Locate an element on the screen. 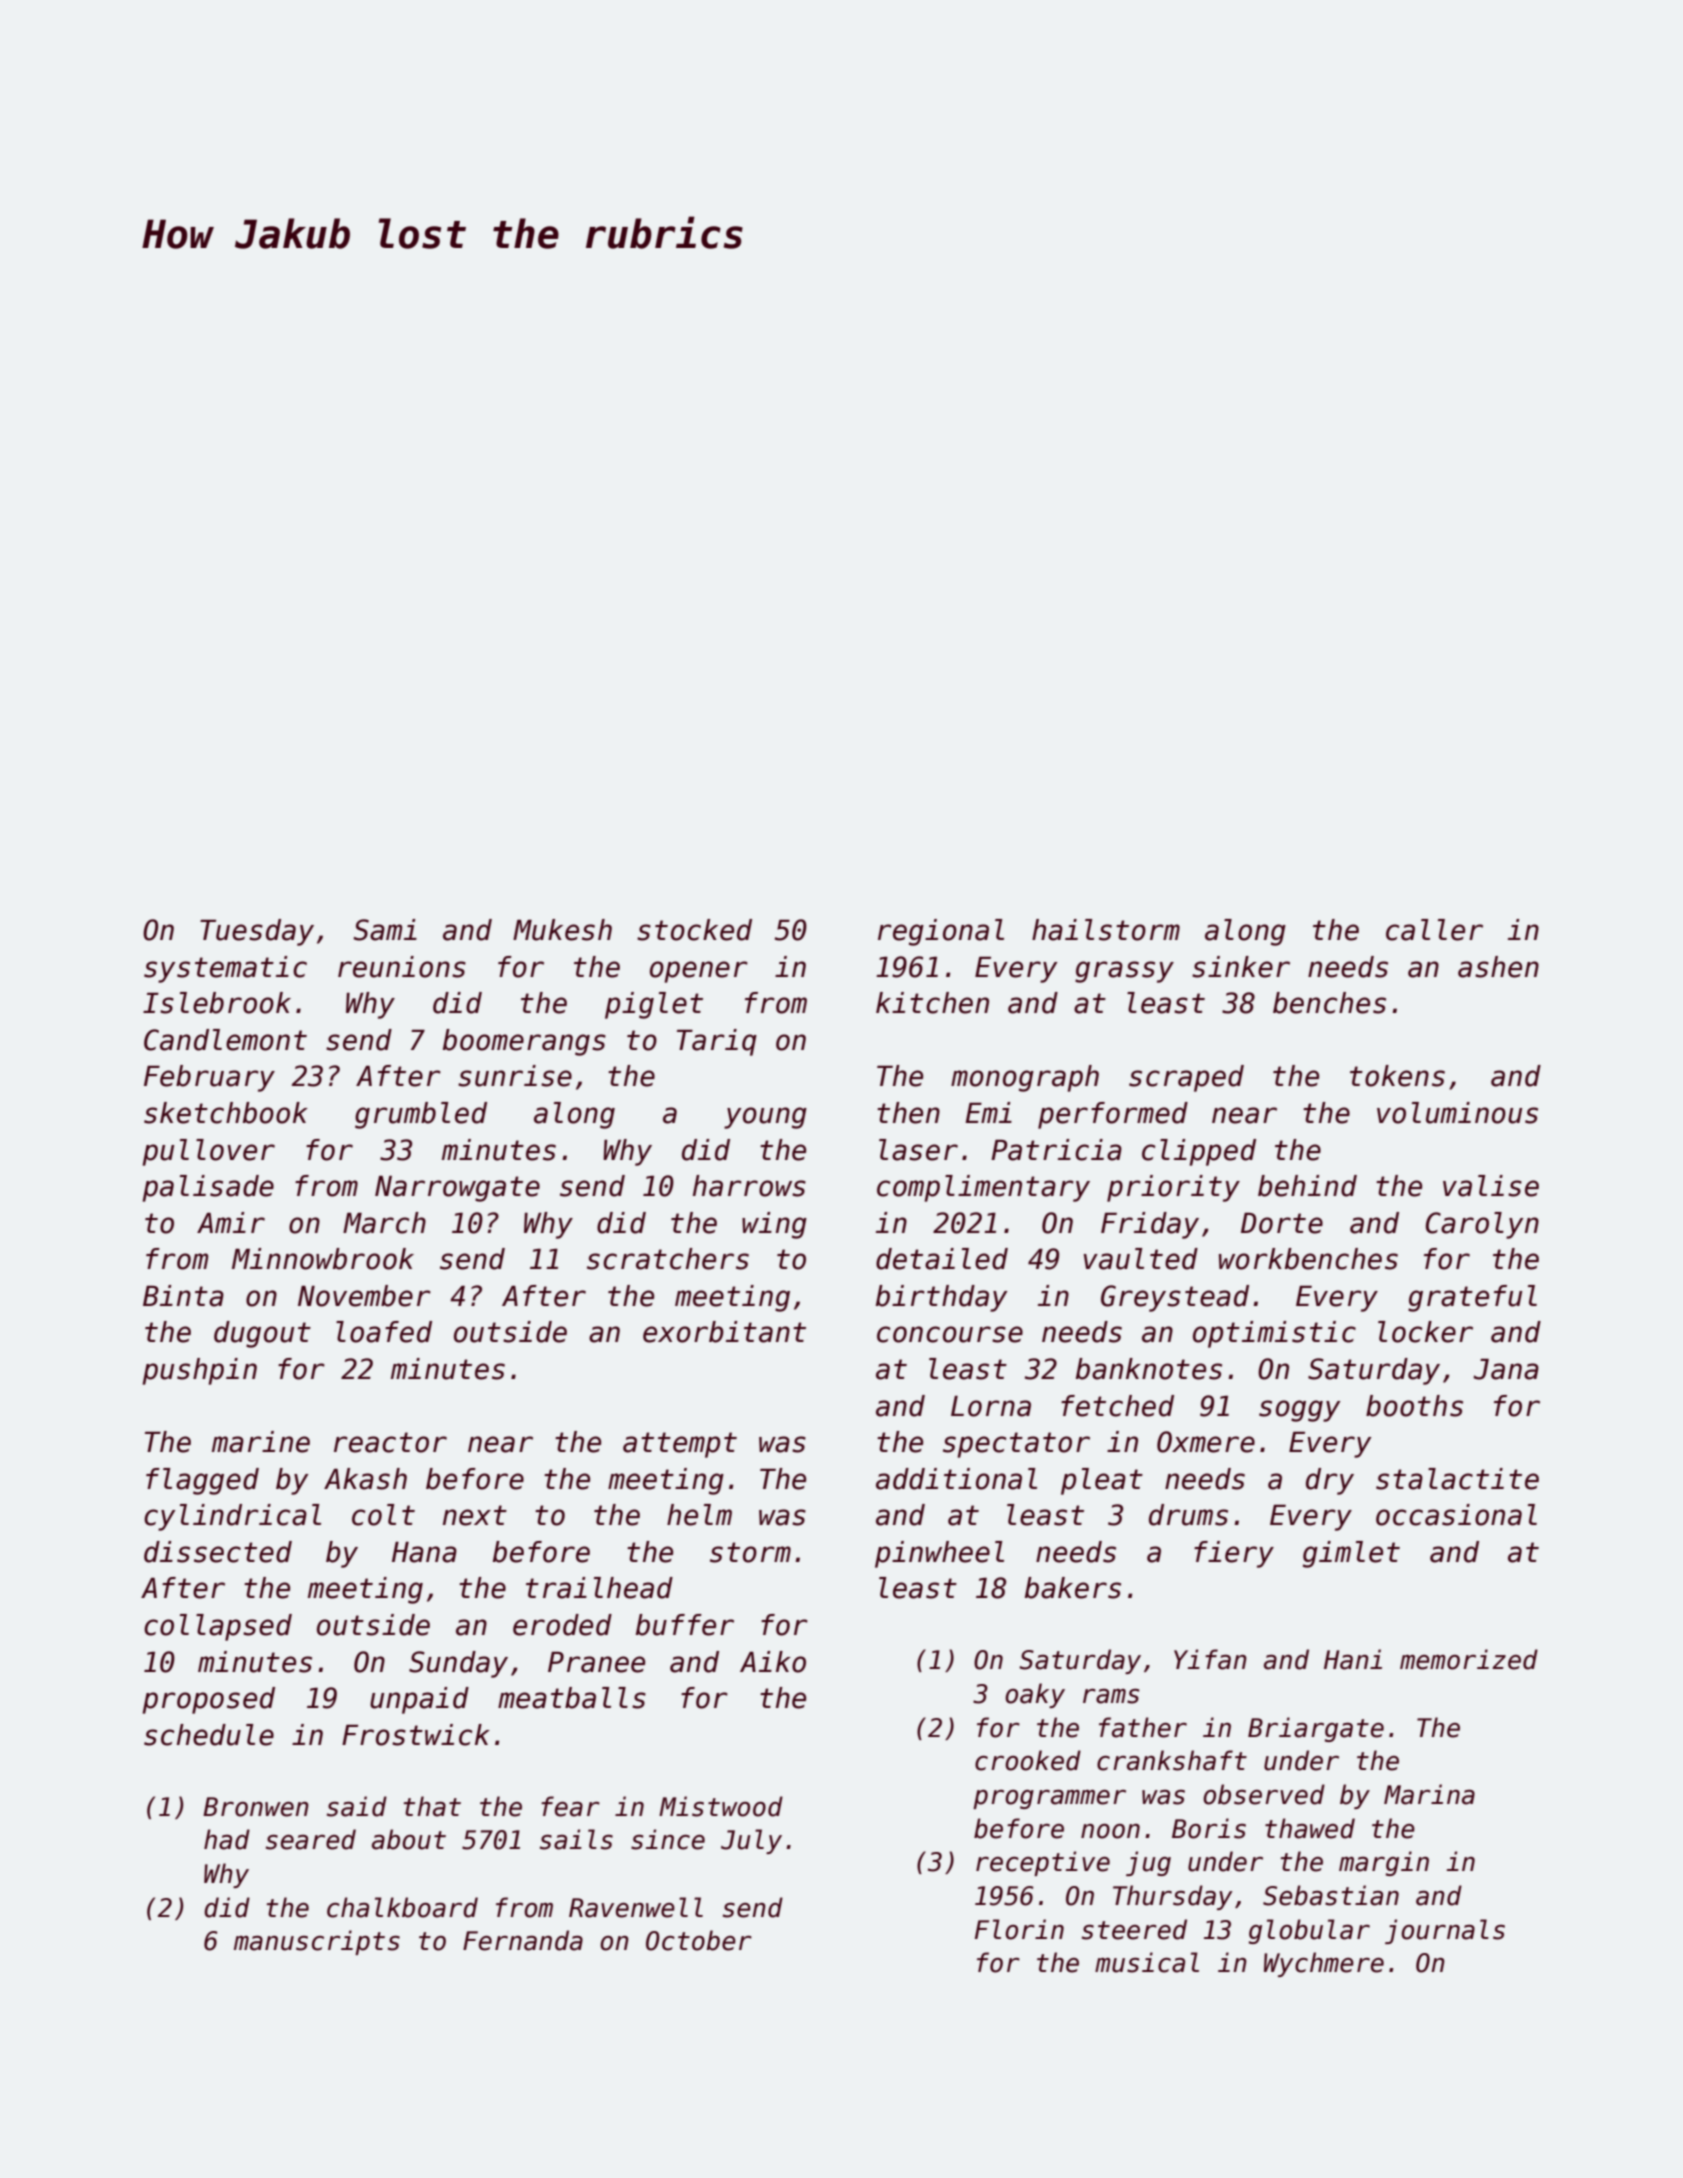 This screenshot has width=1683, height=2178. seared is located at coordinates (311, 1839).
